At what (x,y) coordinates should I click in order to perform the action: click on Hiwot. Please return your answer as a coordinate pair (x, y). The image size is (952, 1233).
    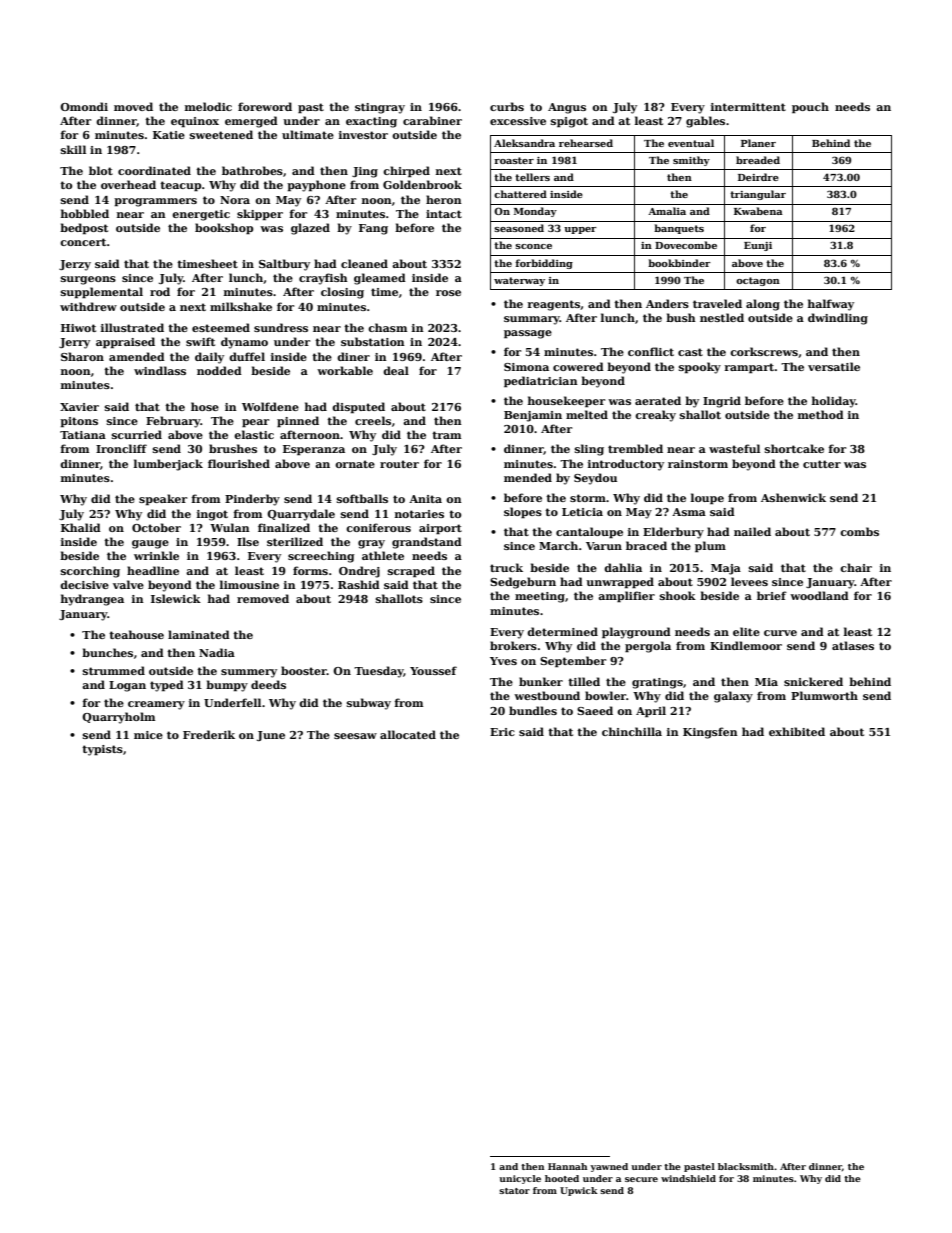
    Looking at the image, I should click on (78, 328).
